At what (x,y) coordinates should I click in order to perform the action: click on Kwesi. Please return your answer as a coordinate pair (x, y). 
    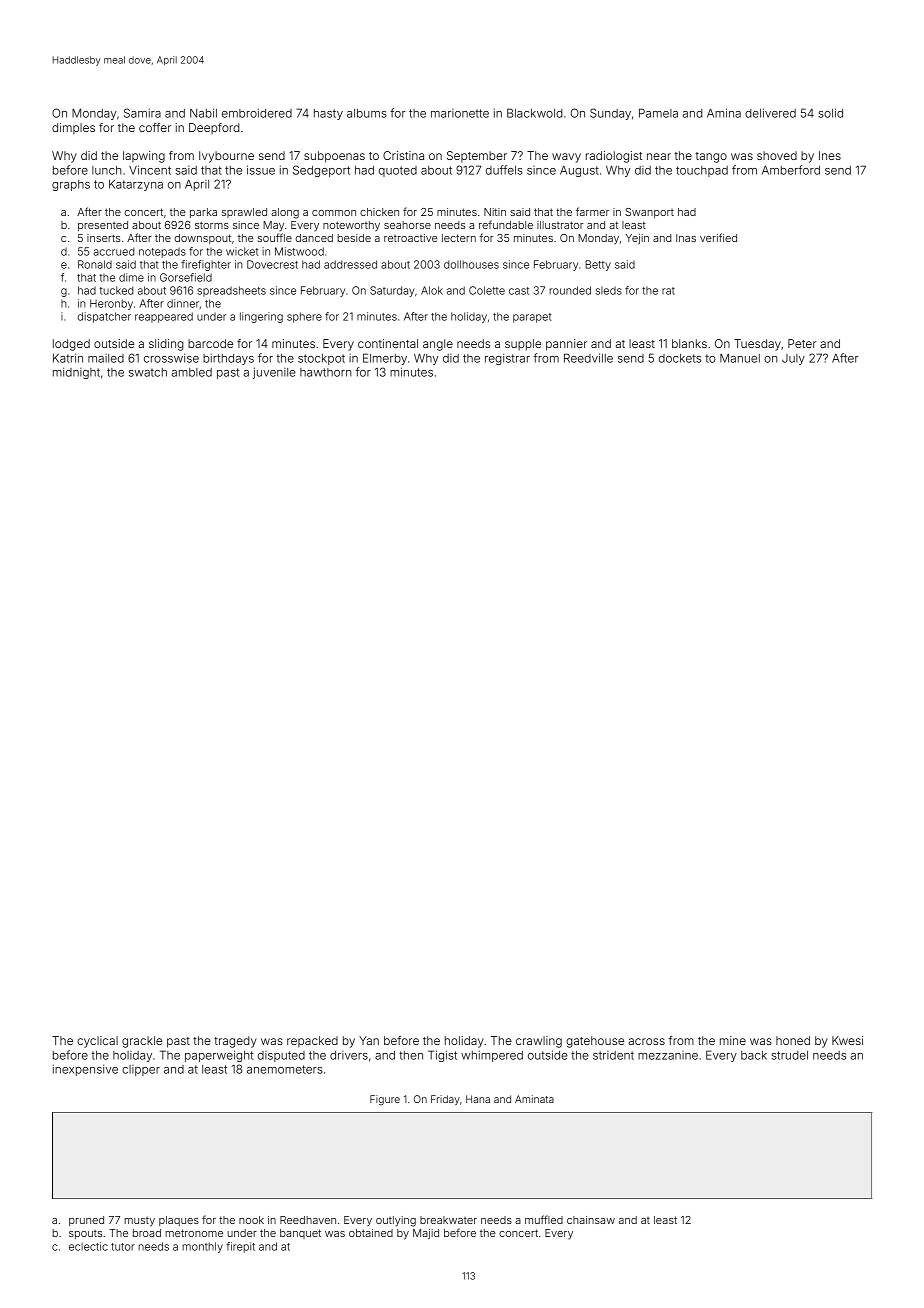
    Looking at the image, I should click on (847, 1040).
